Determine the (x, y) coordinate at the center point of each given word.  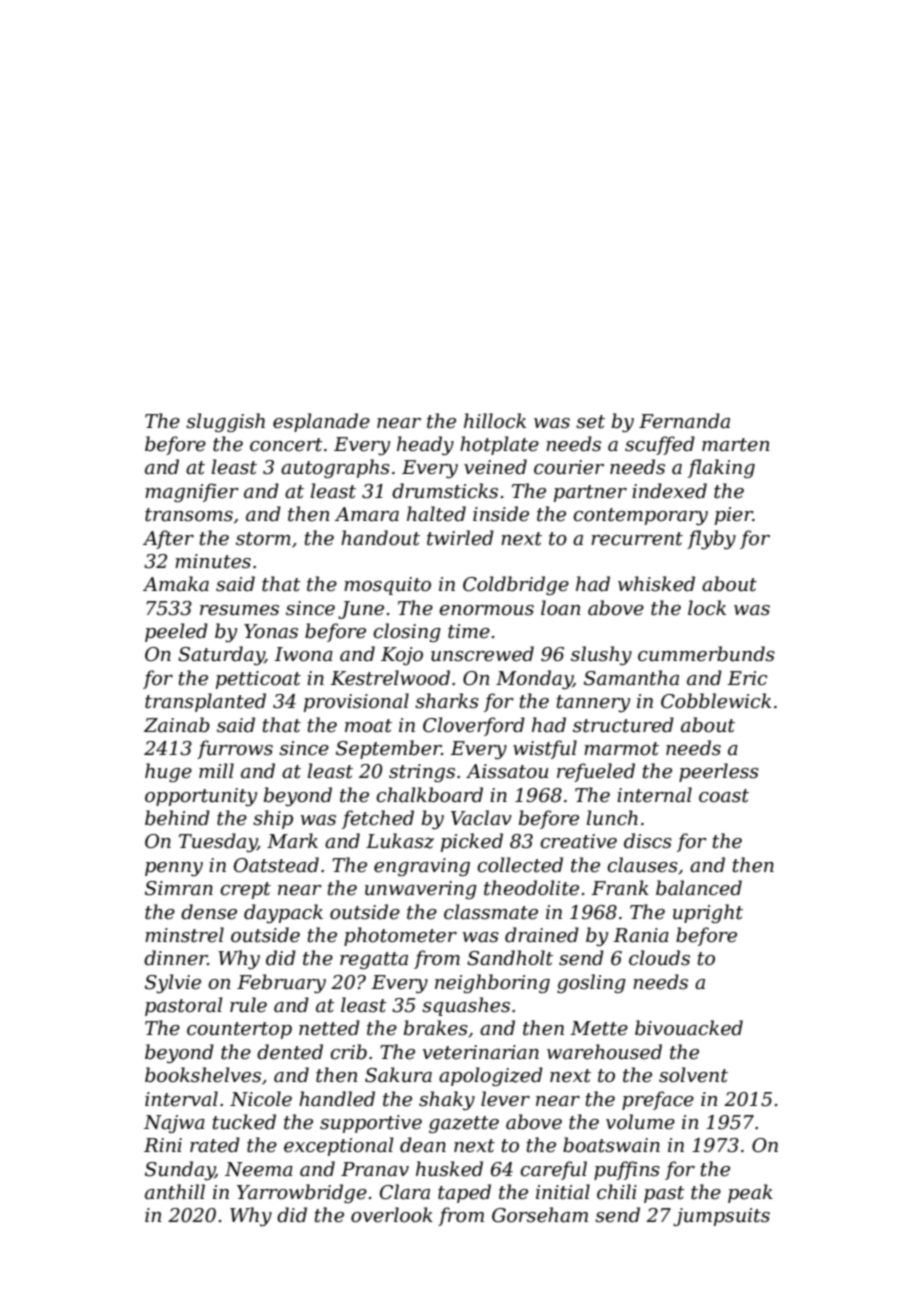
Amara (367, 514)
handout (380, 538)
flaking (721, 468)
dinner (176, 958)
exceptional (338, 1146)
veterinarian (481, 1052)
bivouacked (689, 1028)
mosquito (387, 586)
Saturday (221, 655)
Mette (599, 1028)
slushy (601, 655)
